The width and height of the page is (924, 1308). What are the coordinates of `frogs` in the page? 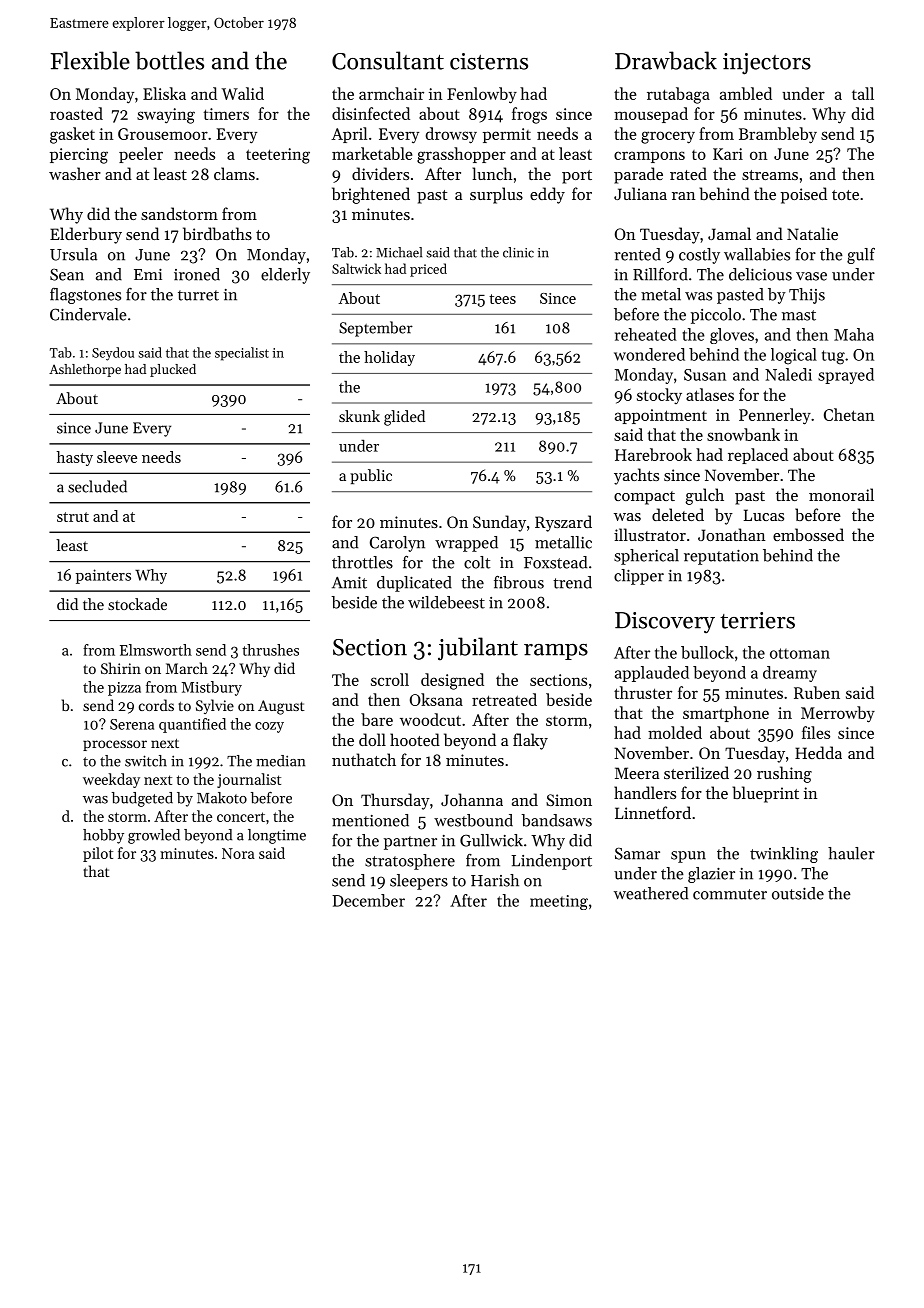 It's located at (529, 115).
